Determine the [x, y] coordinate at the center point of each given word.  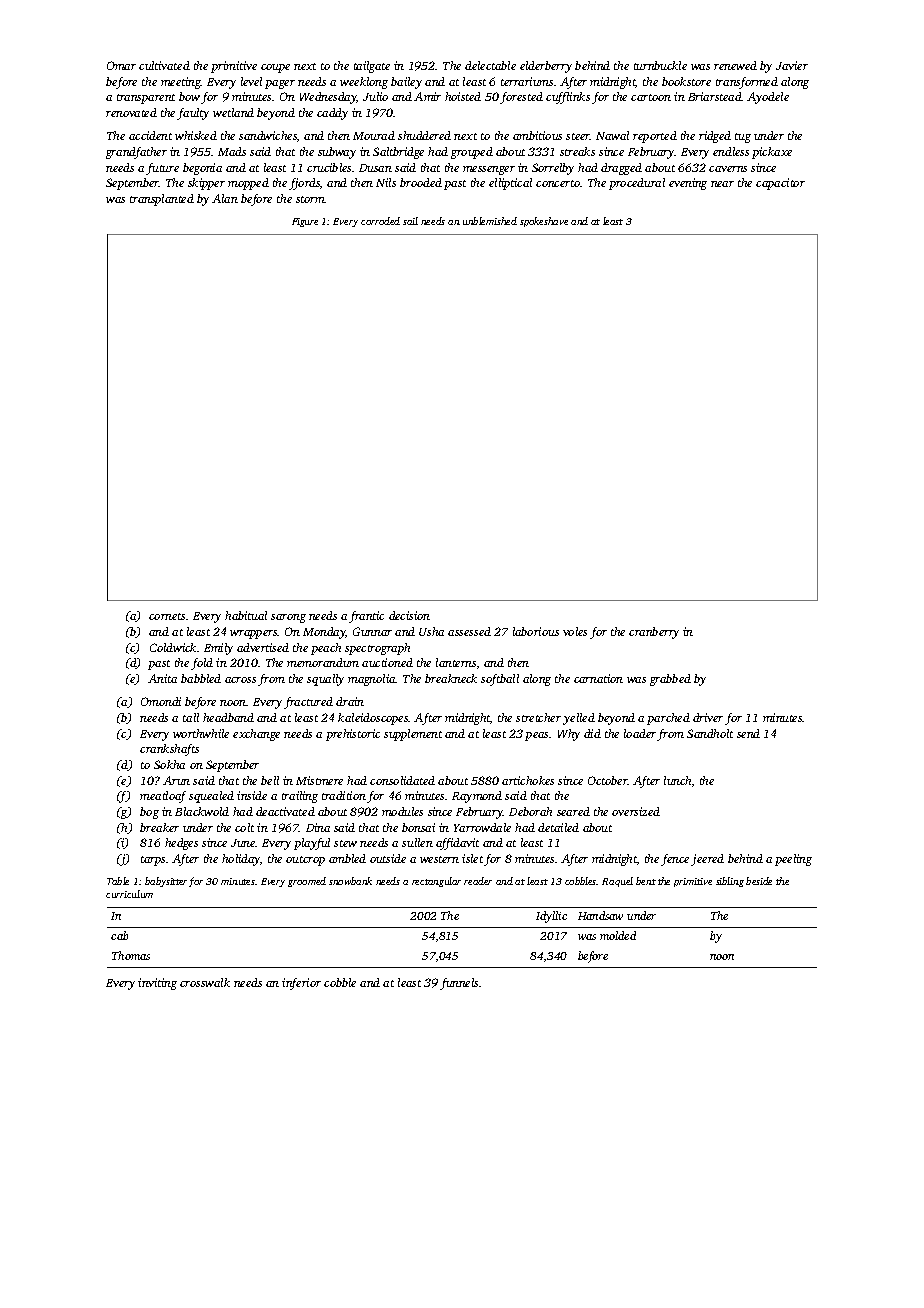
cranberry [654, 633]
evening [688, 184]
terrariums [527, 81]
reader [478, 881]
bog [149, 813]
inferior [301, 984]
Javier [792, 65]
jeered [707, 860]
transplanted [162, 200]
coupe [275, 68]
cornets [167, 616]
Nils [386, 182]
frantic [366, 617]
